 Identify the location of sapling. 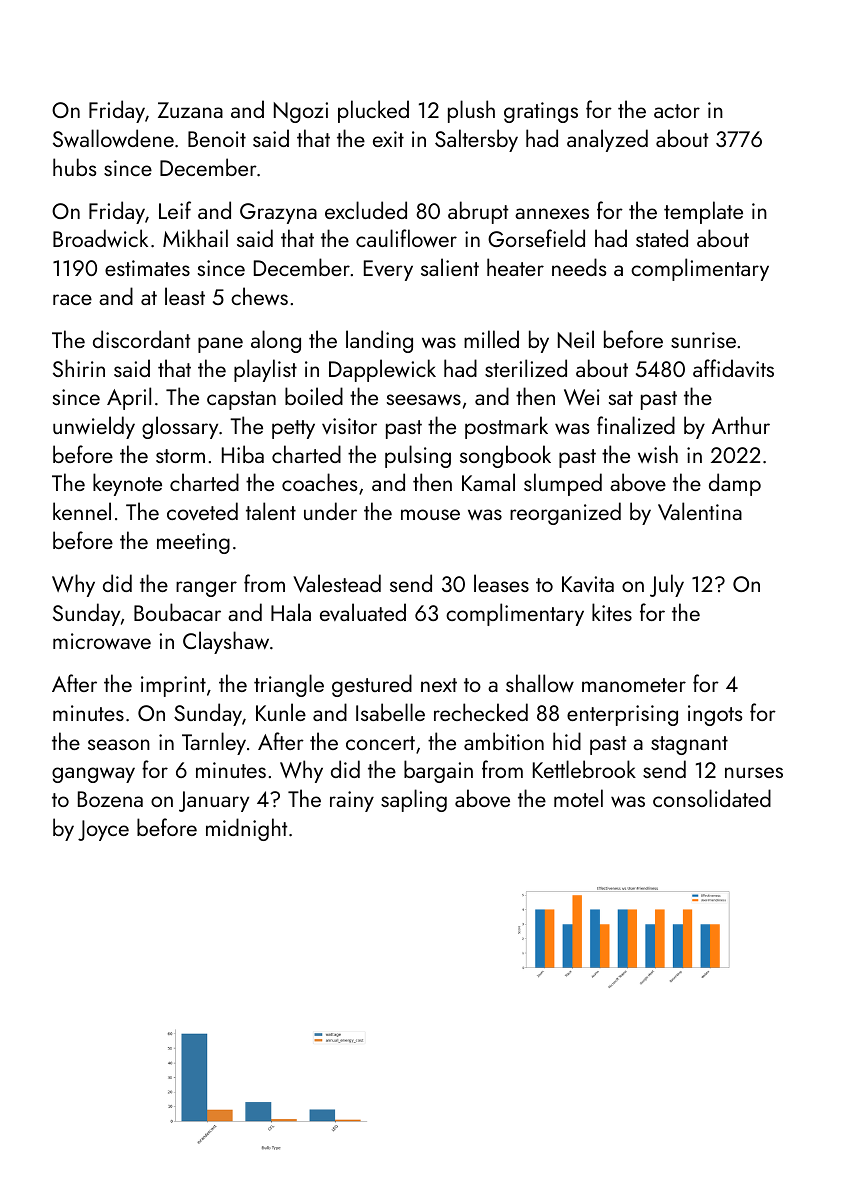
(414, 800).
